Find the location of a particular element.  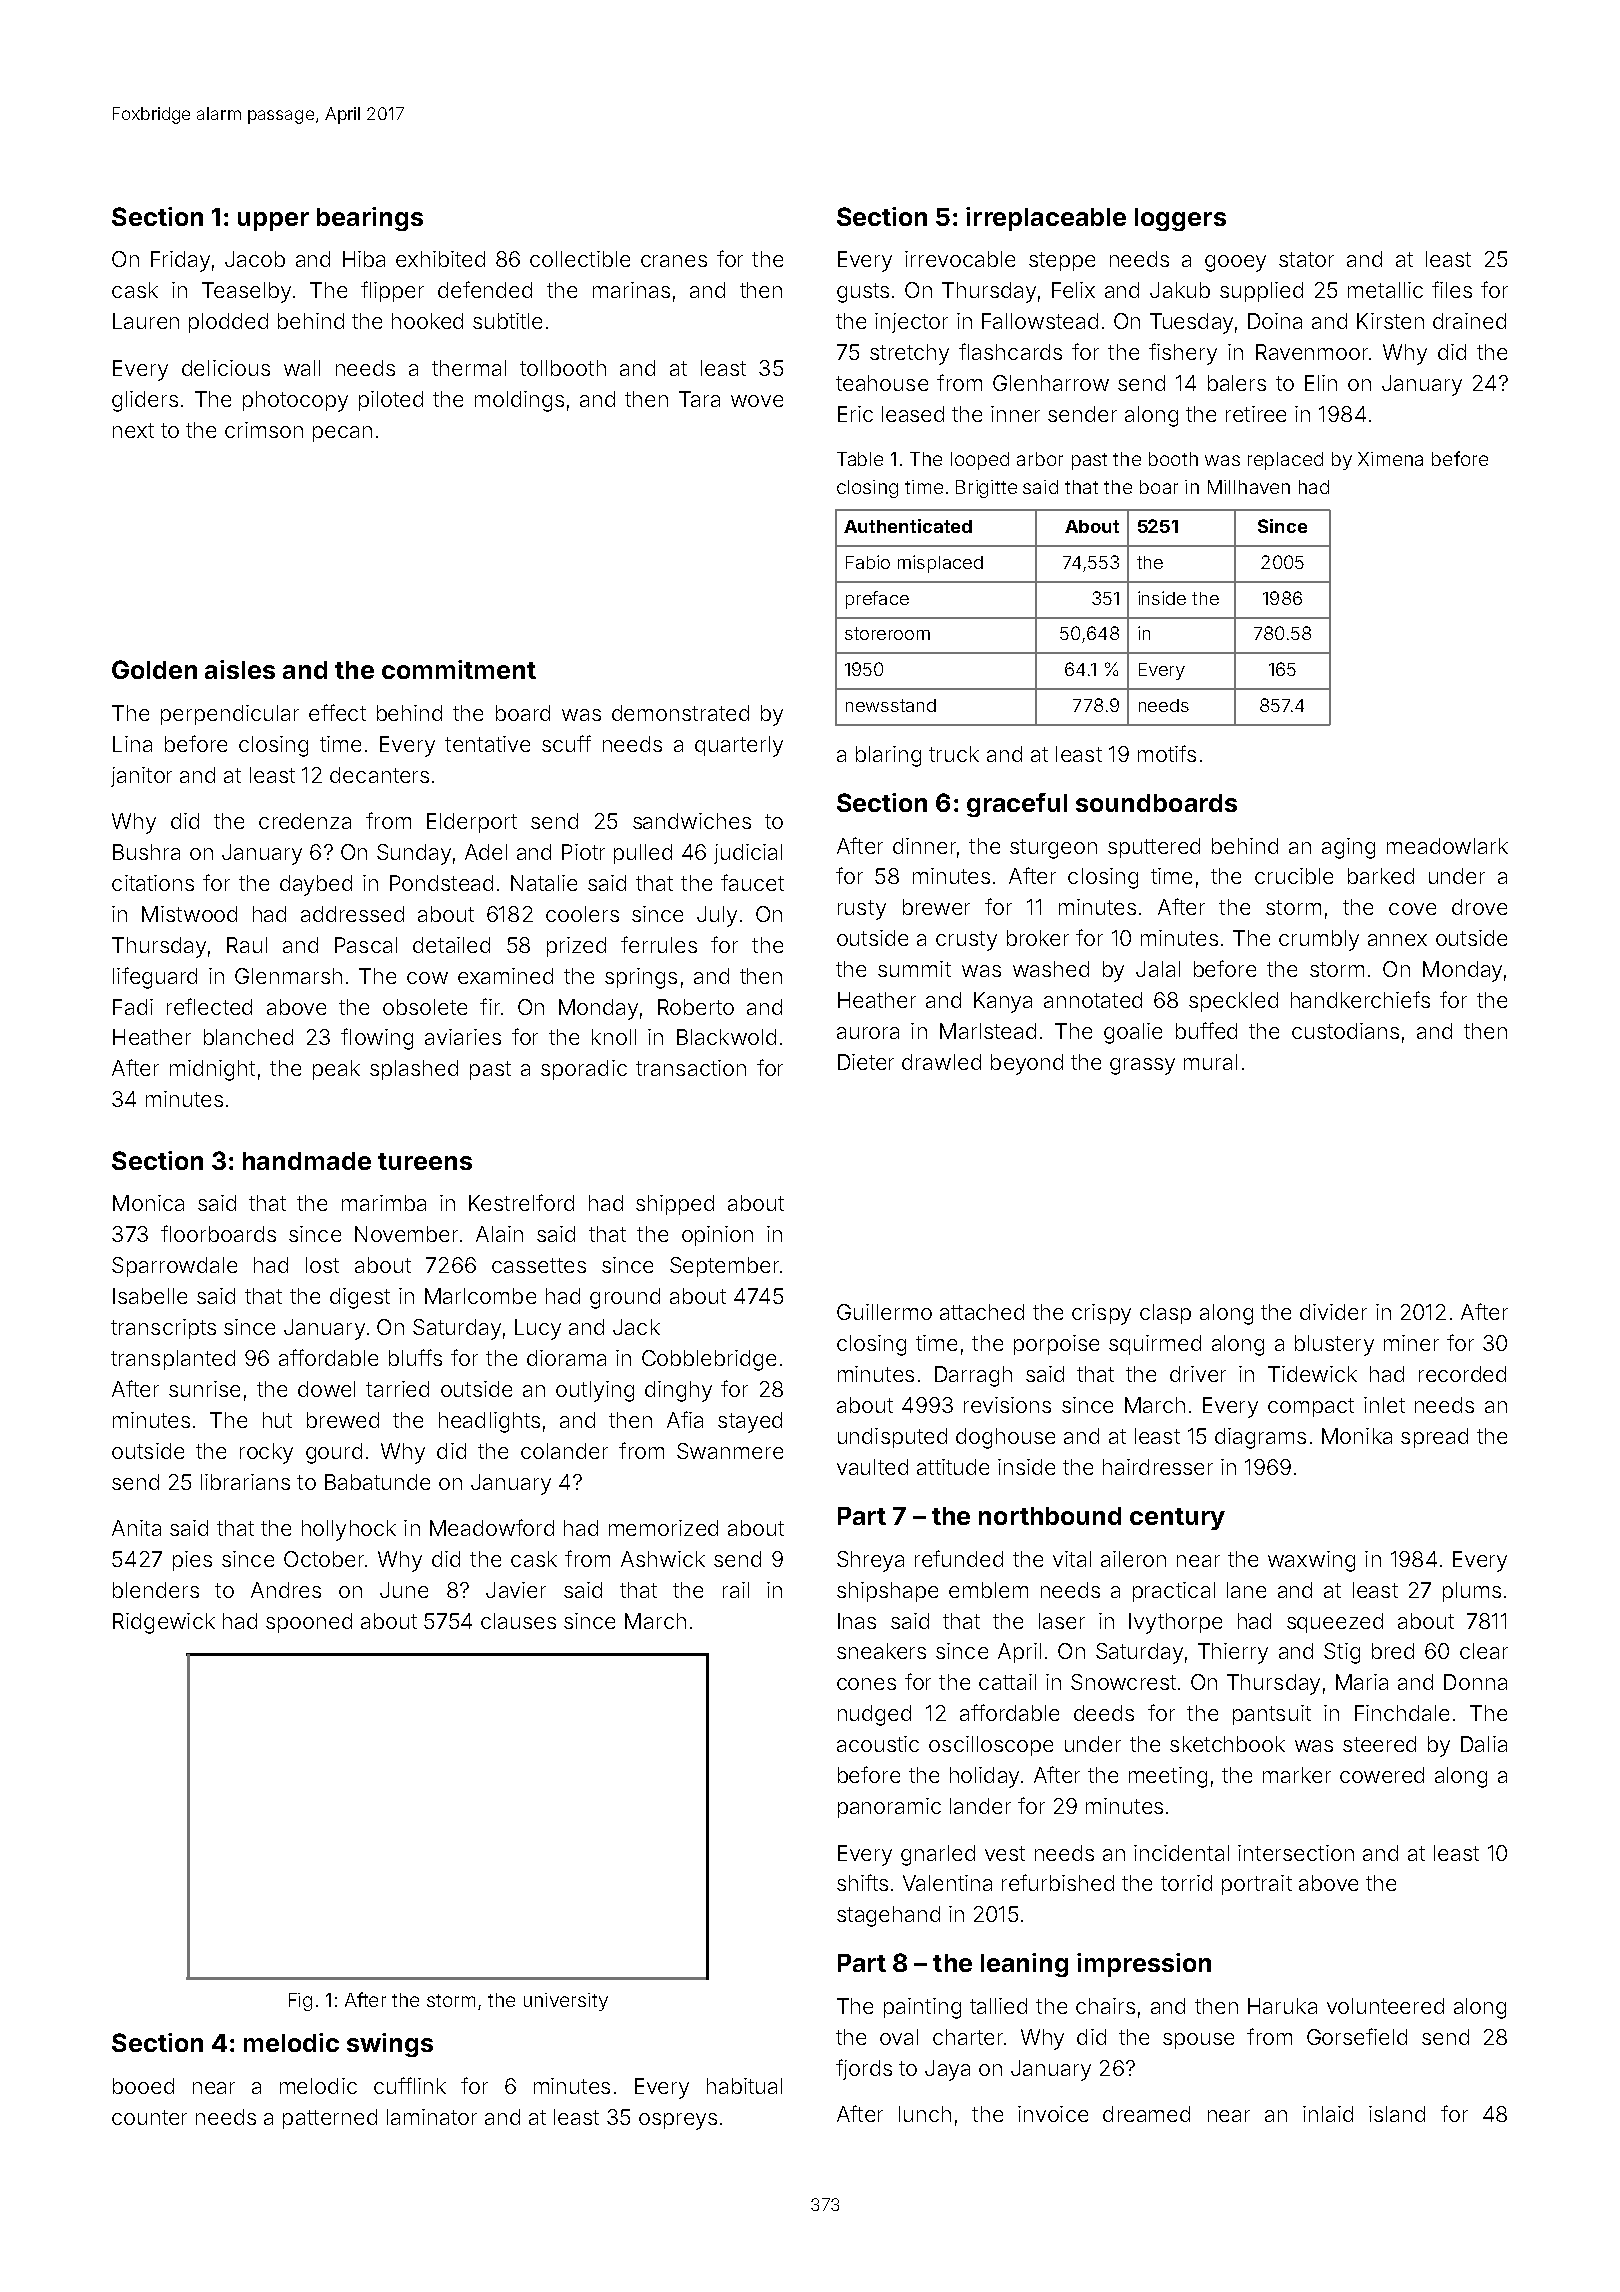

aisles is located at coordinates (240, 669).
